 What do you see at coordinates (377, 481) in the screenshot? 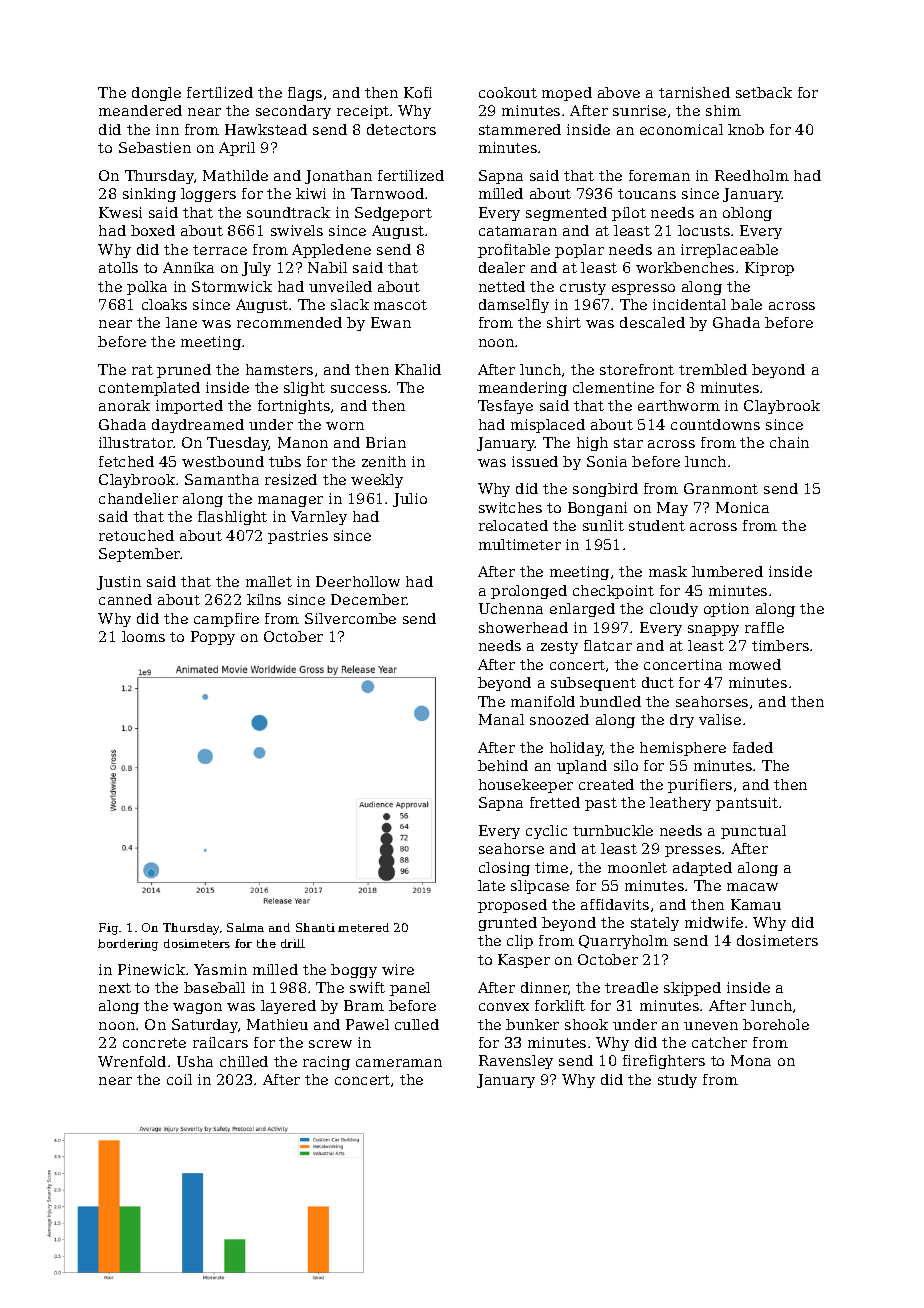
I see `weekly` at bounding box center [377, 481].
